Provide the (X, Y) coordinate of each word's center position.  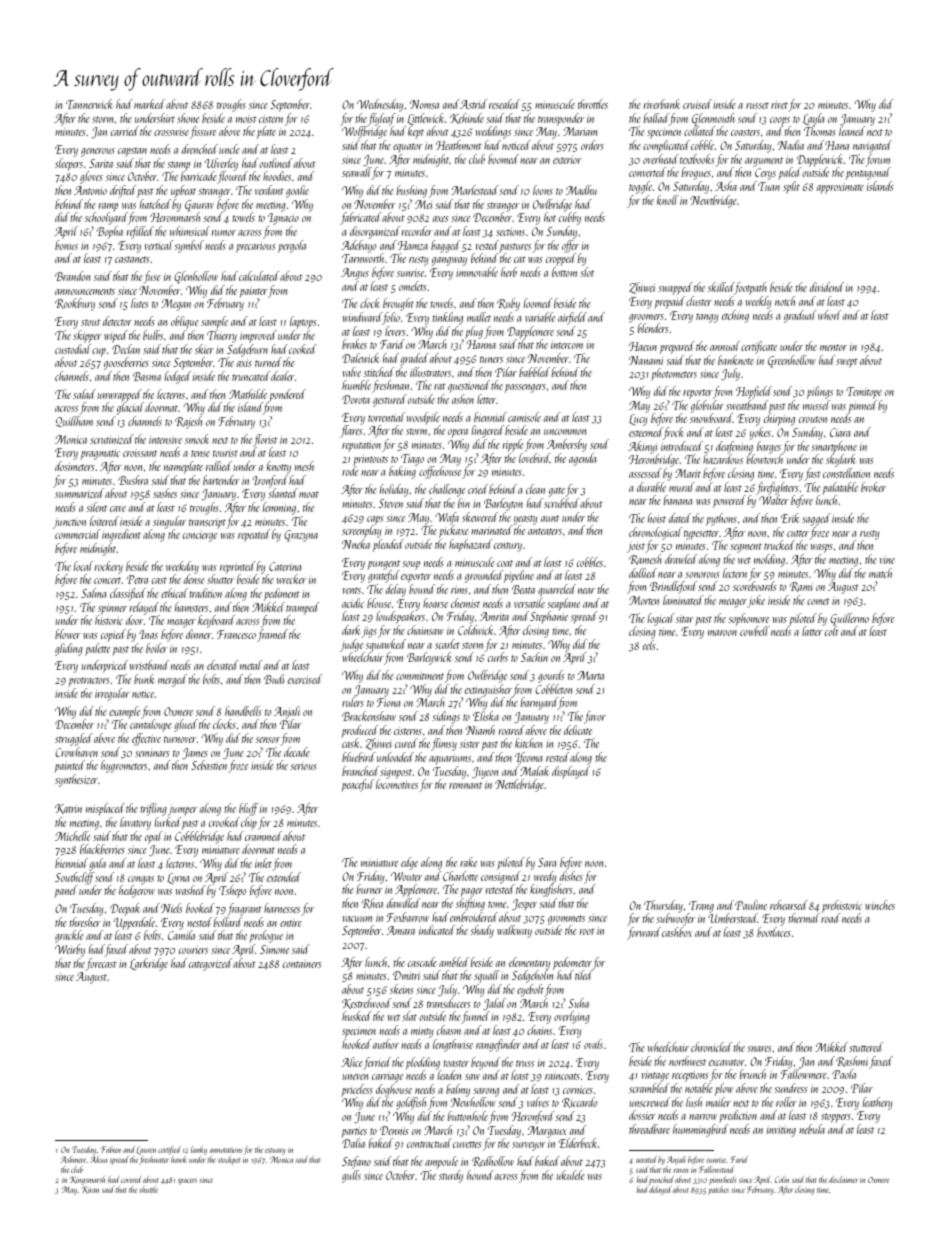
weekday (182, 567)
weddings (493, 132)
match (880, 573)
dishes (571, 876)
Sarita (101, 163)
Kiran (90, 1190)
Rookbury (75, 304)
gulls (351, 1176)
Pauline (751, 905)
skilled (721, 288)
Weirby (70, 950)
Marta (591, 675)
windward (362, 317)
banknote (736, 360)
